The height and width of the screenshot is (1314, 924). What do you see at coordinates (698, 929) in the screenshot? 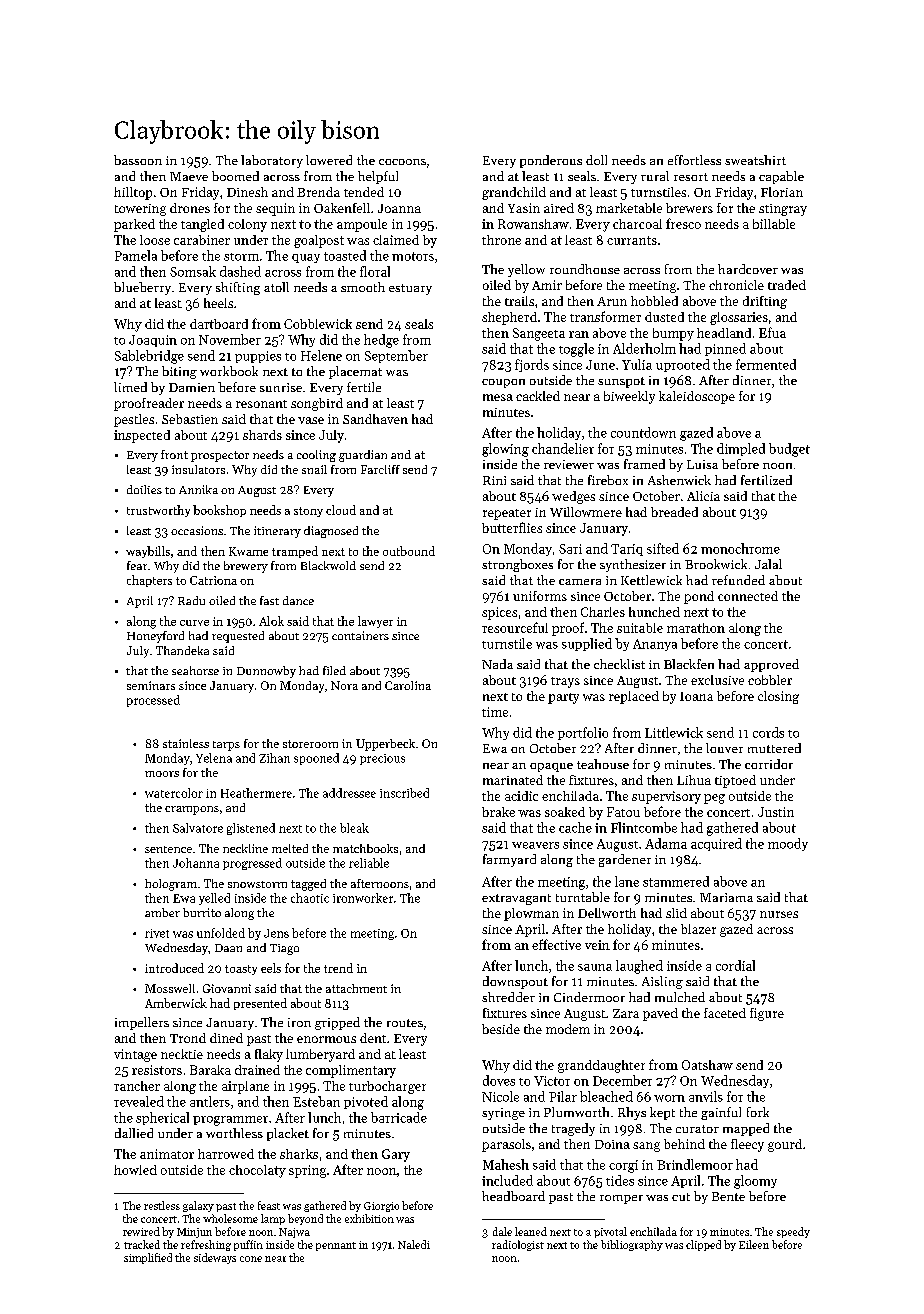
I see `blazer` at bounding box center [698, 929].
